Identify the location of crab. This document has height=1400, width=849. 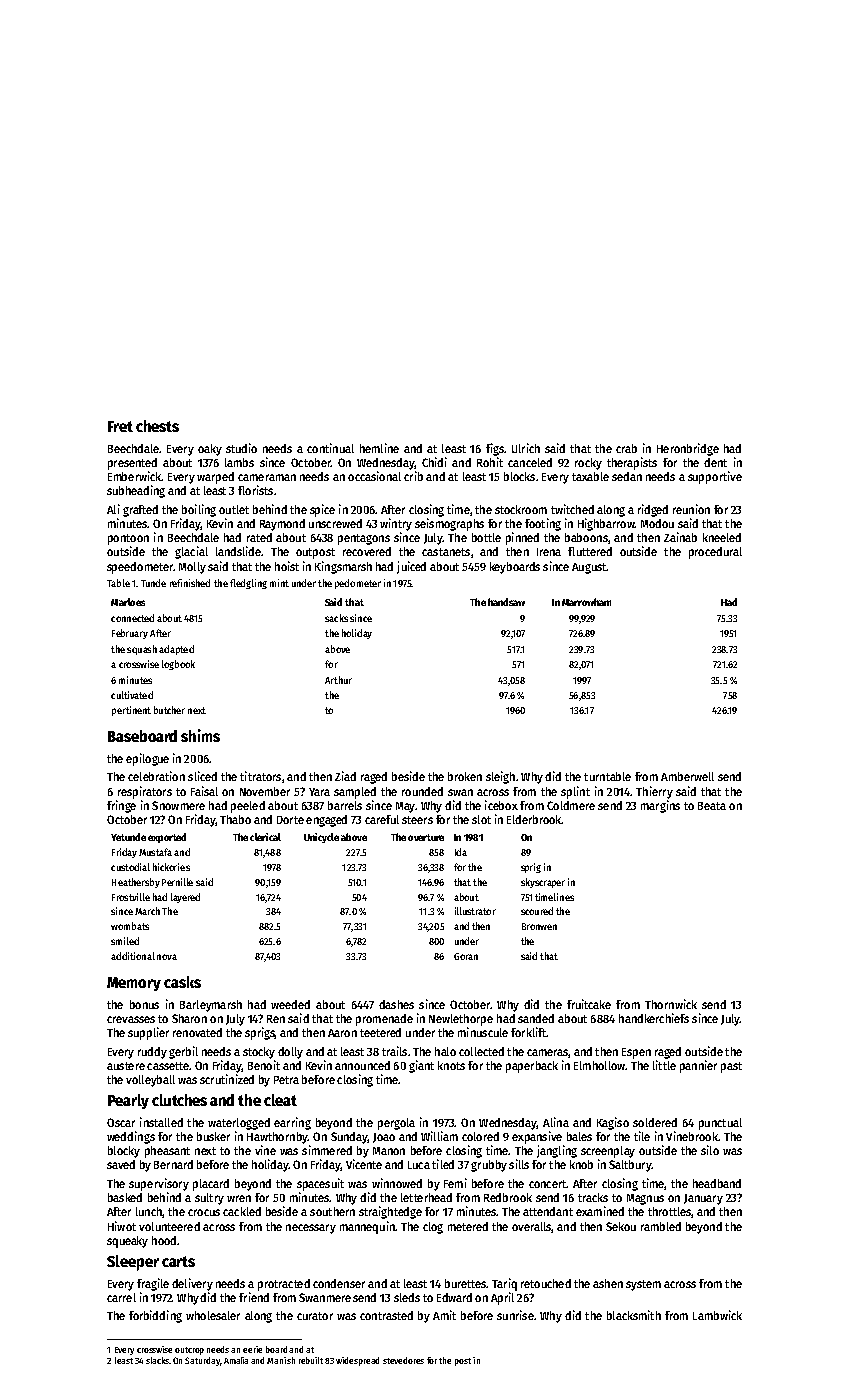
(626, 448).
